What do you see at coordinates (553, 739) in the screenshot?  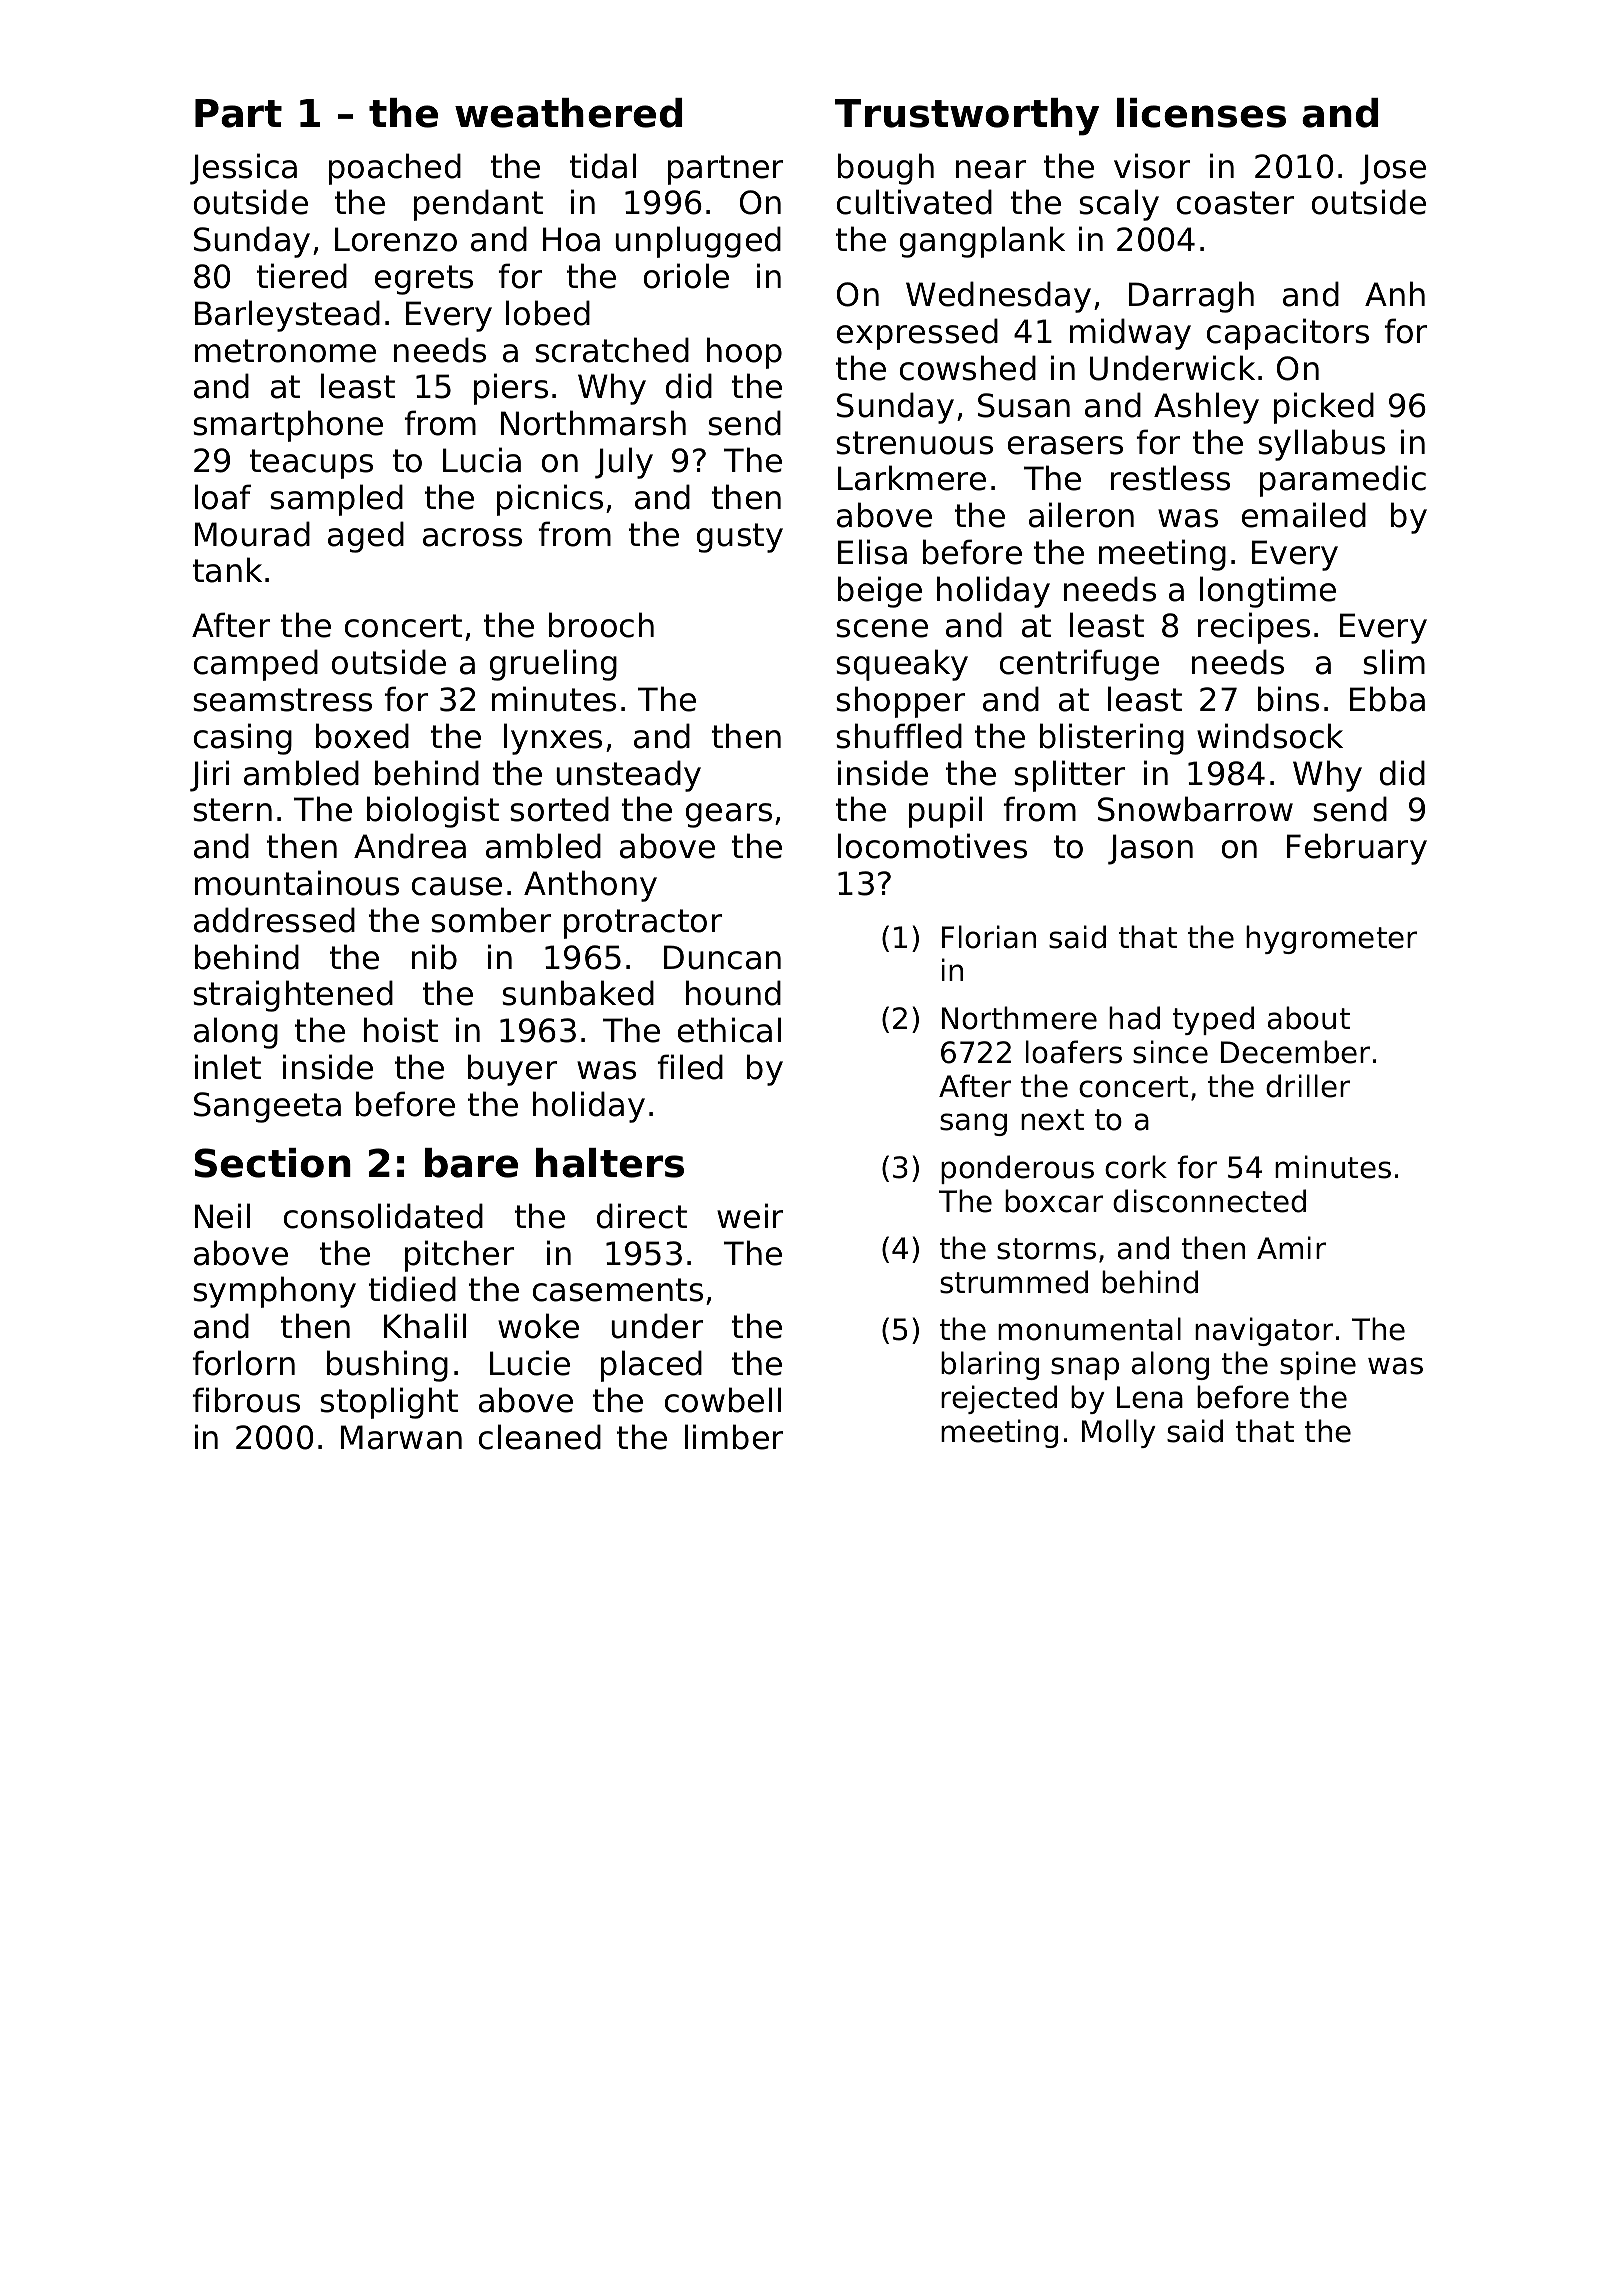 I see `lynxes` at bounding box center [553, 739].
